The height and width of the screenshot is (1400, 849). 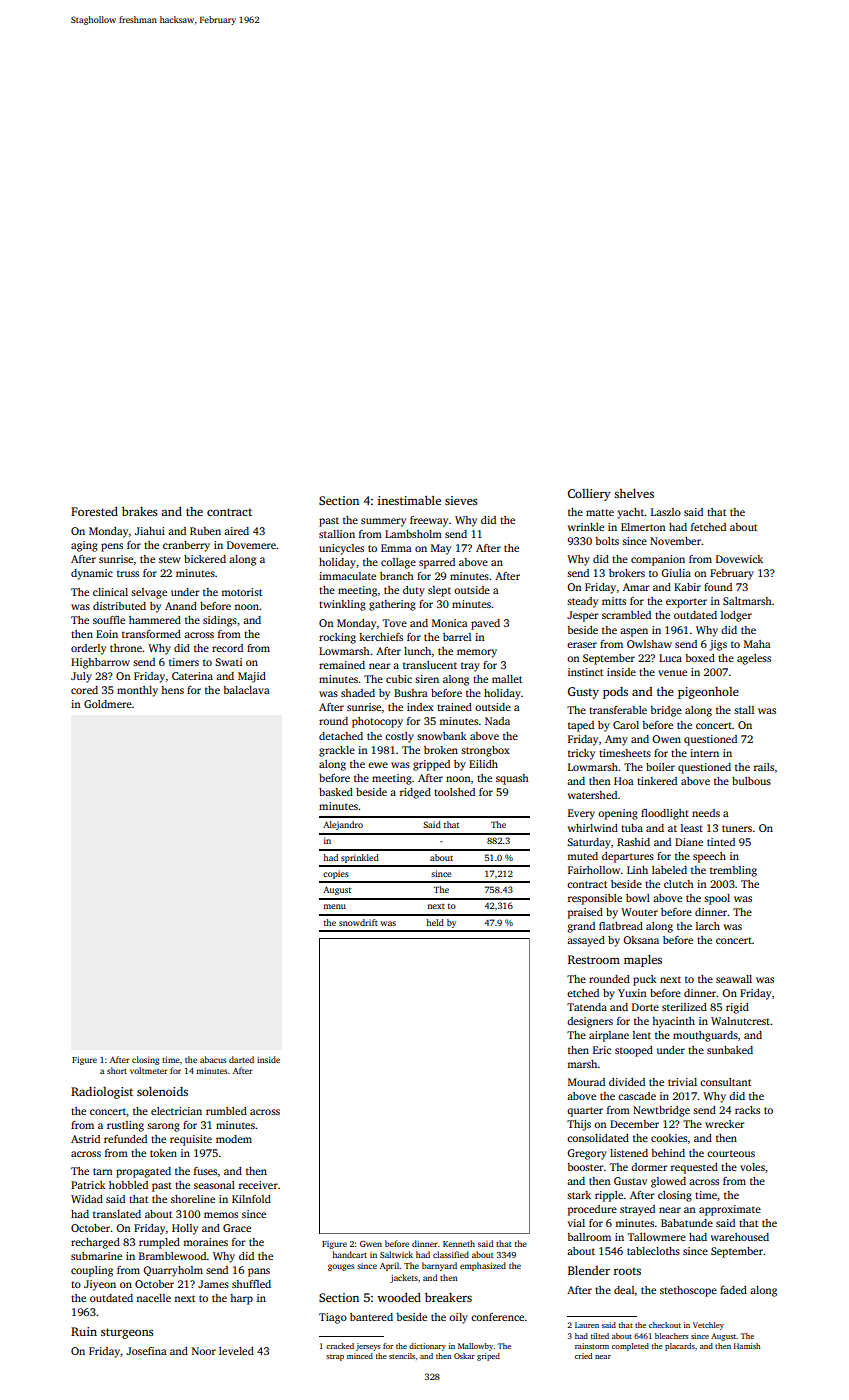 I want to click on venue, so click(x=672, y=673).
